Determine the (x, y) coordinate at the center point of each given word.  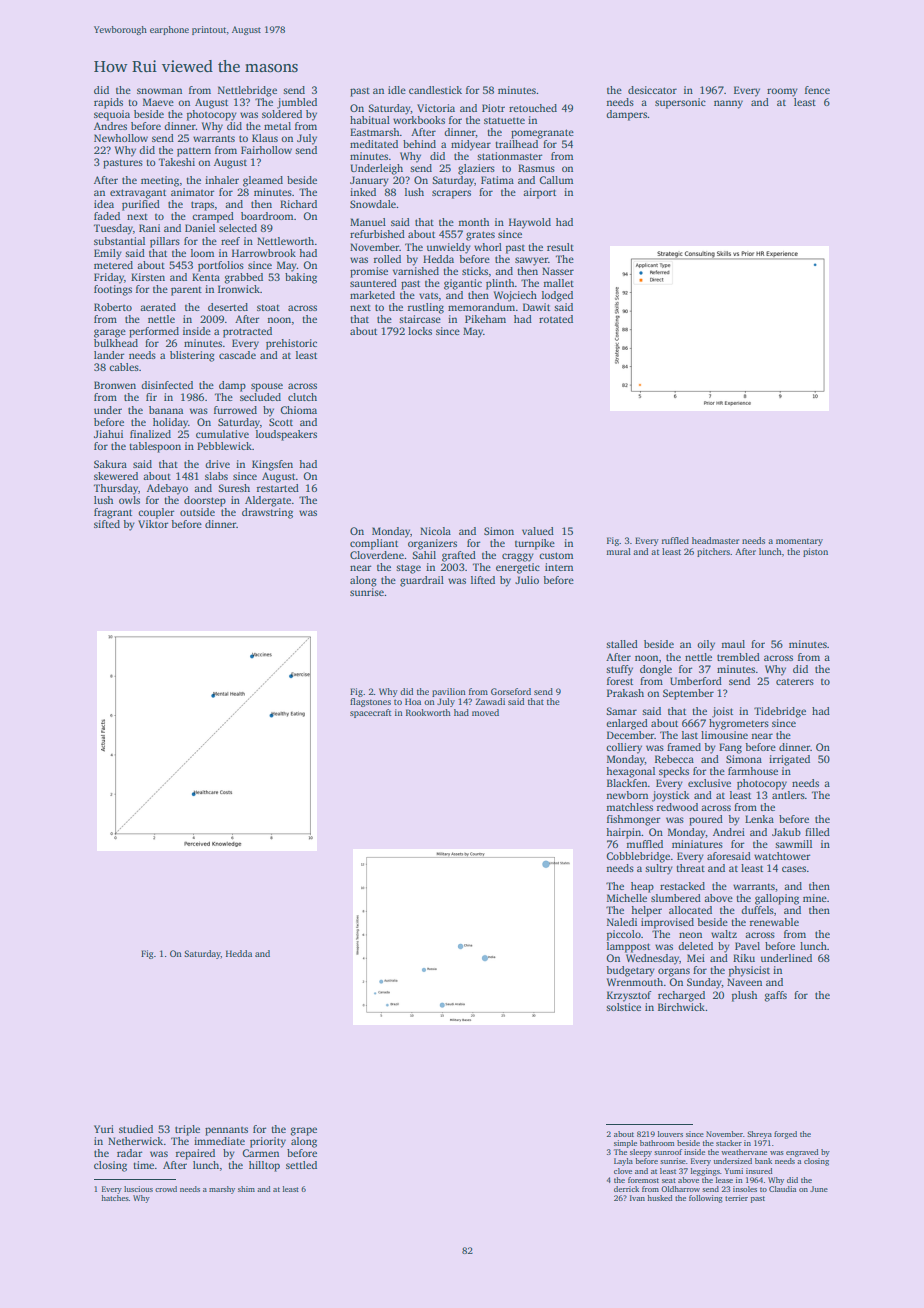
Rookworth (428, 712)
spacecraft (370, 713)
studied (136, 1129)
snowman (159, 91)
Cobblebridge (638, 857)
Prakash (625, 693)
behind (419, 144)
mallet (559, 283)
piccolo (624, 935)
